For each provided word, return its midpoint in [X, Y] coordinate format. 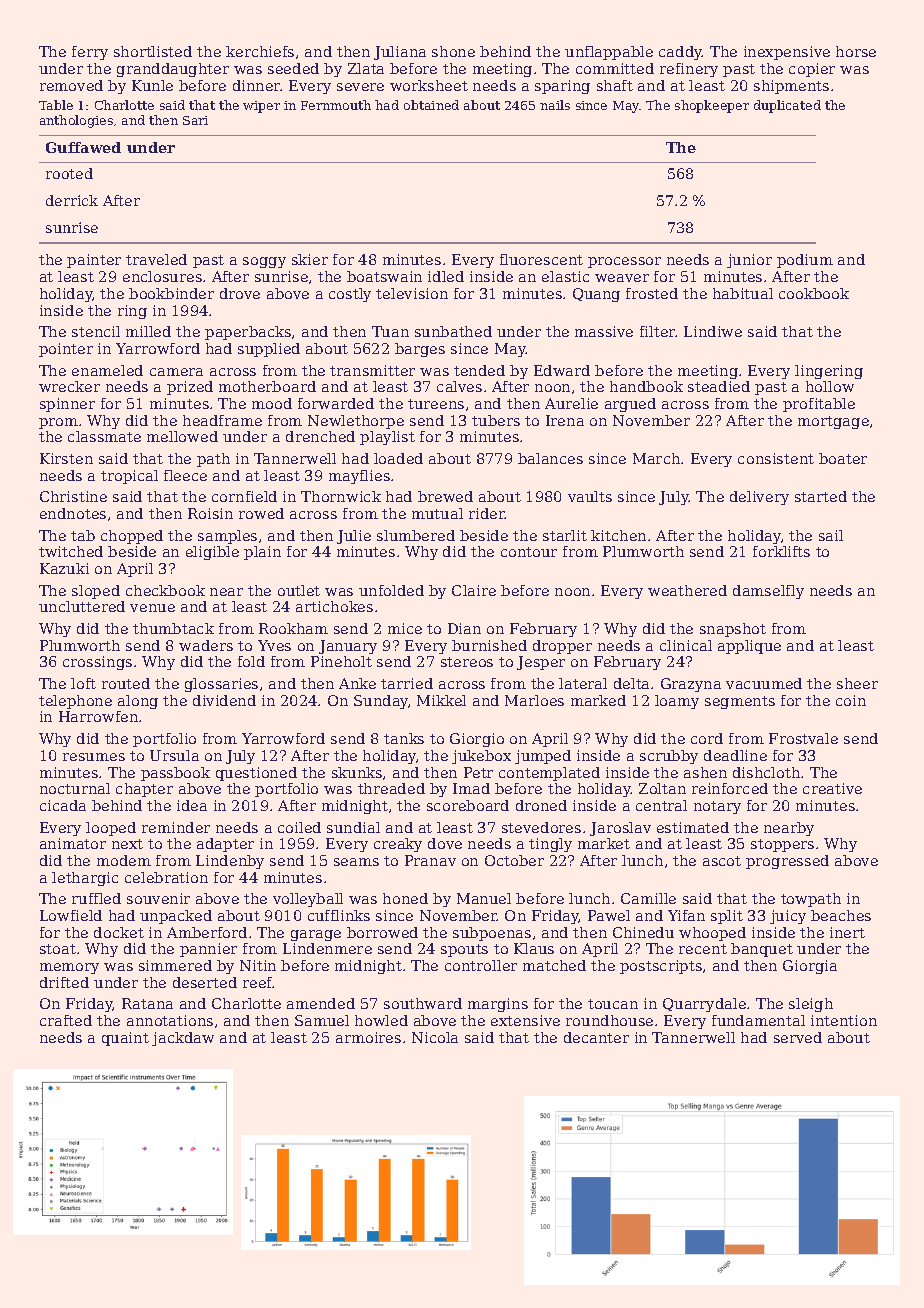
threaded [391, 788]
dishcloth [766, 772]
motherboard [267, 386]
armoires [368, 1037]
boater [843, 458]
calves [459, 386]
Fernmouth [336, 105]
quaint [125, 1039]
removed [71, 85]
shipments [791, 87]
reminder [176, 827]
